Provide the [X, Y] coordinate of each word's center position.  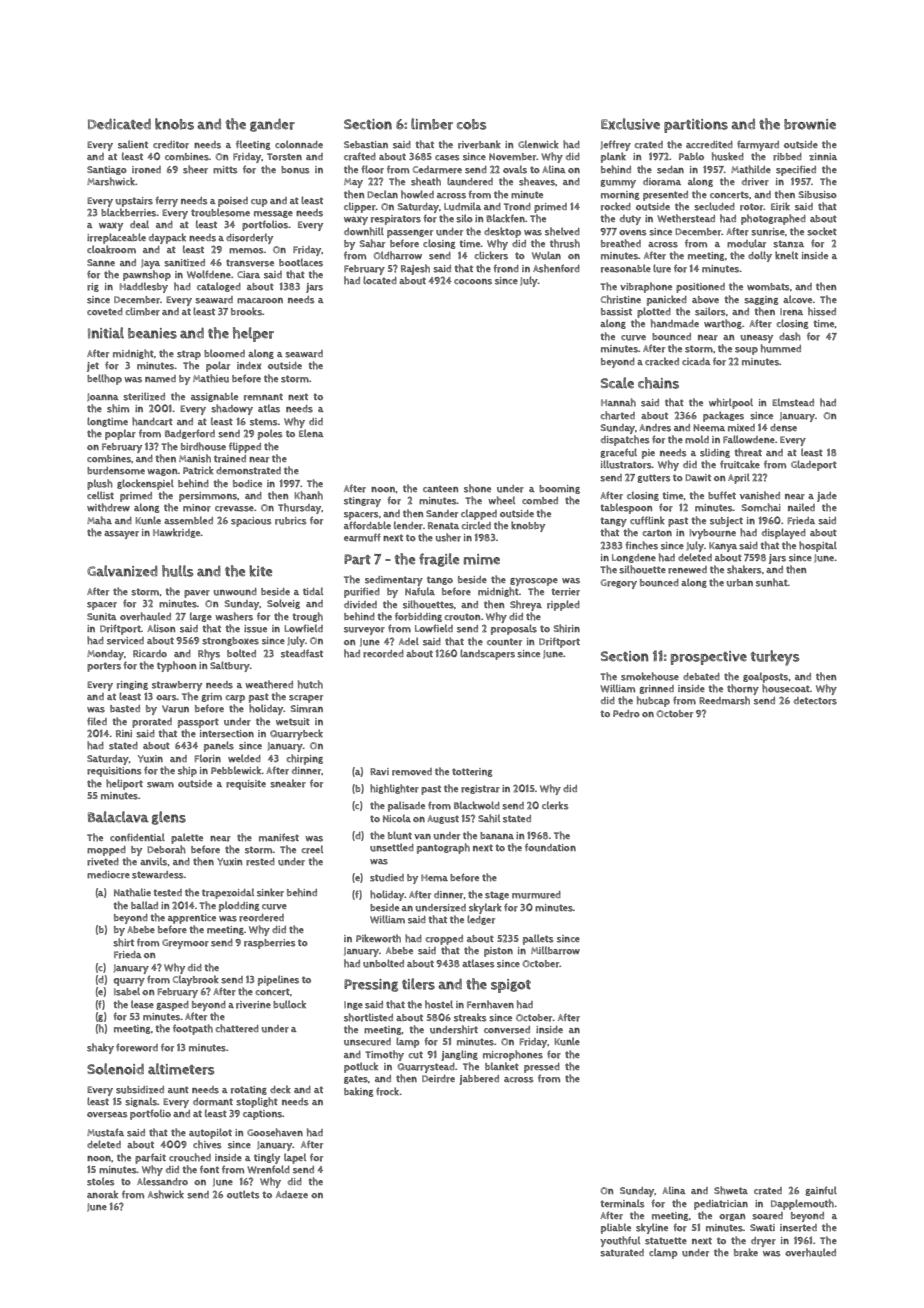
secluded [714, 206]
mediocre [108, 875]
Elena [311, 433]
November [512, 157]
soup [746, 351]
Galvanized [122, 571]
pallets [538, 939]
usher [448, 537]
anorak [102, 1194]
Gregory [619, 584]
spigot [511, 986]
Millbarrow [555, 950]
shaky [100, 1048]
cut [415, 1055]
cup [259, 203]
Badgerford [190, 434]
